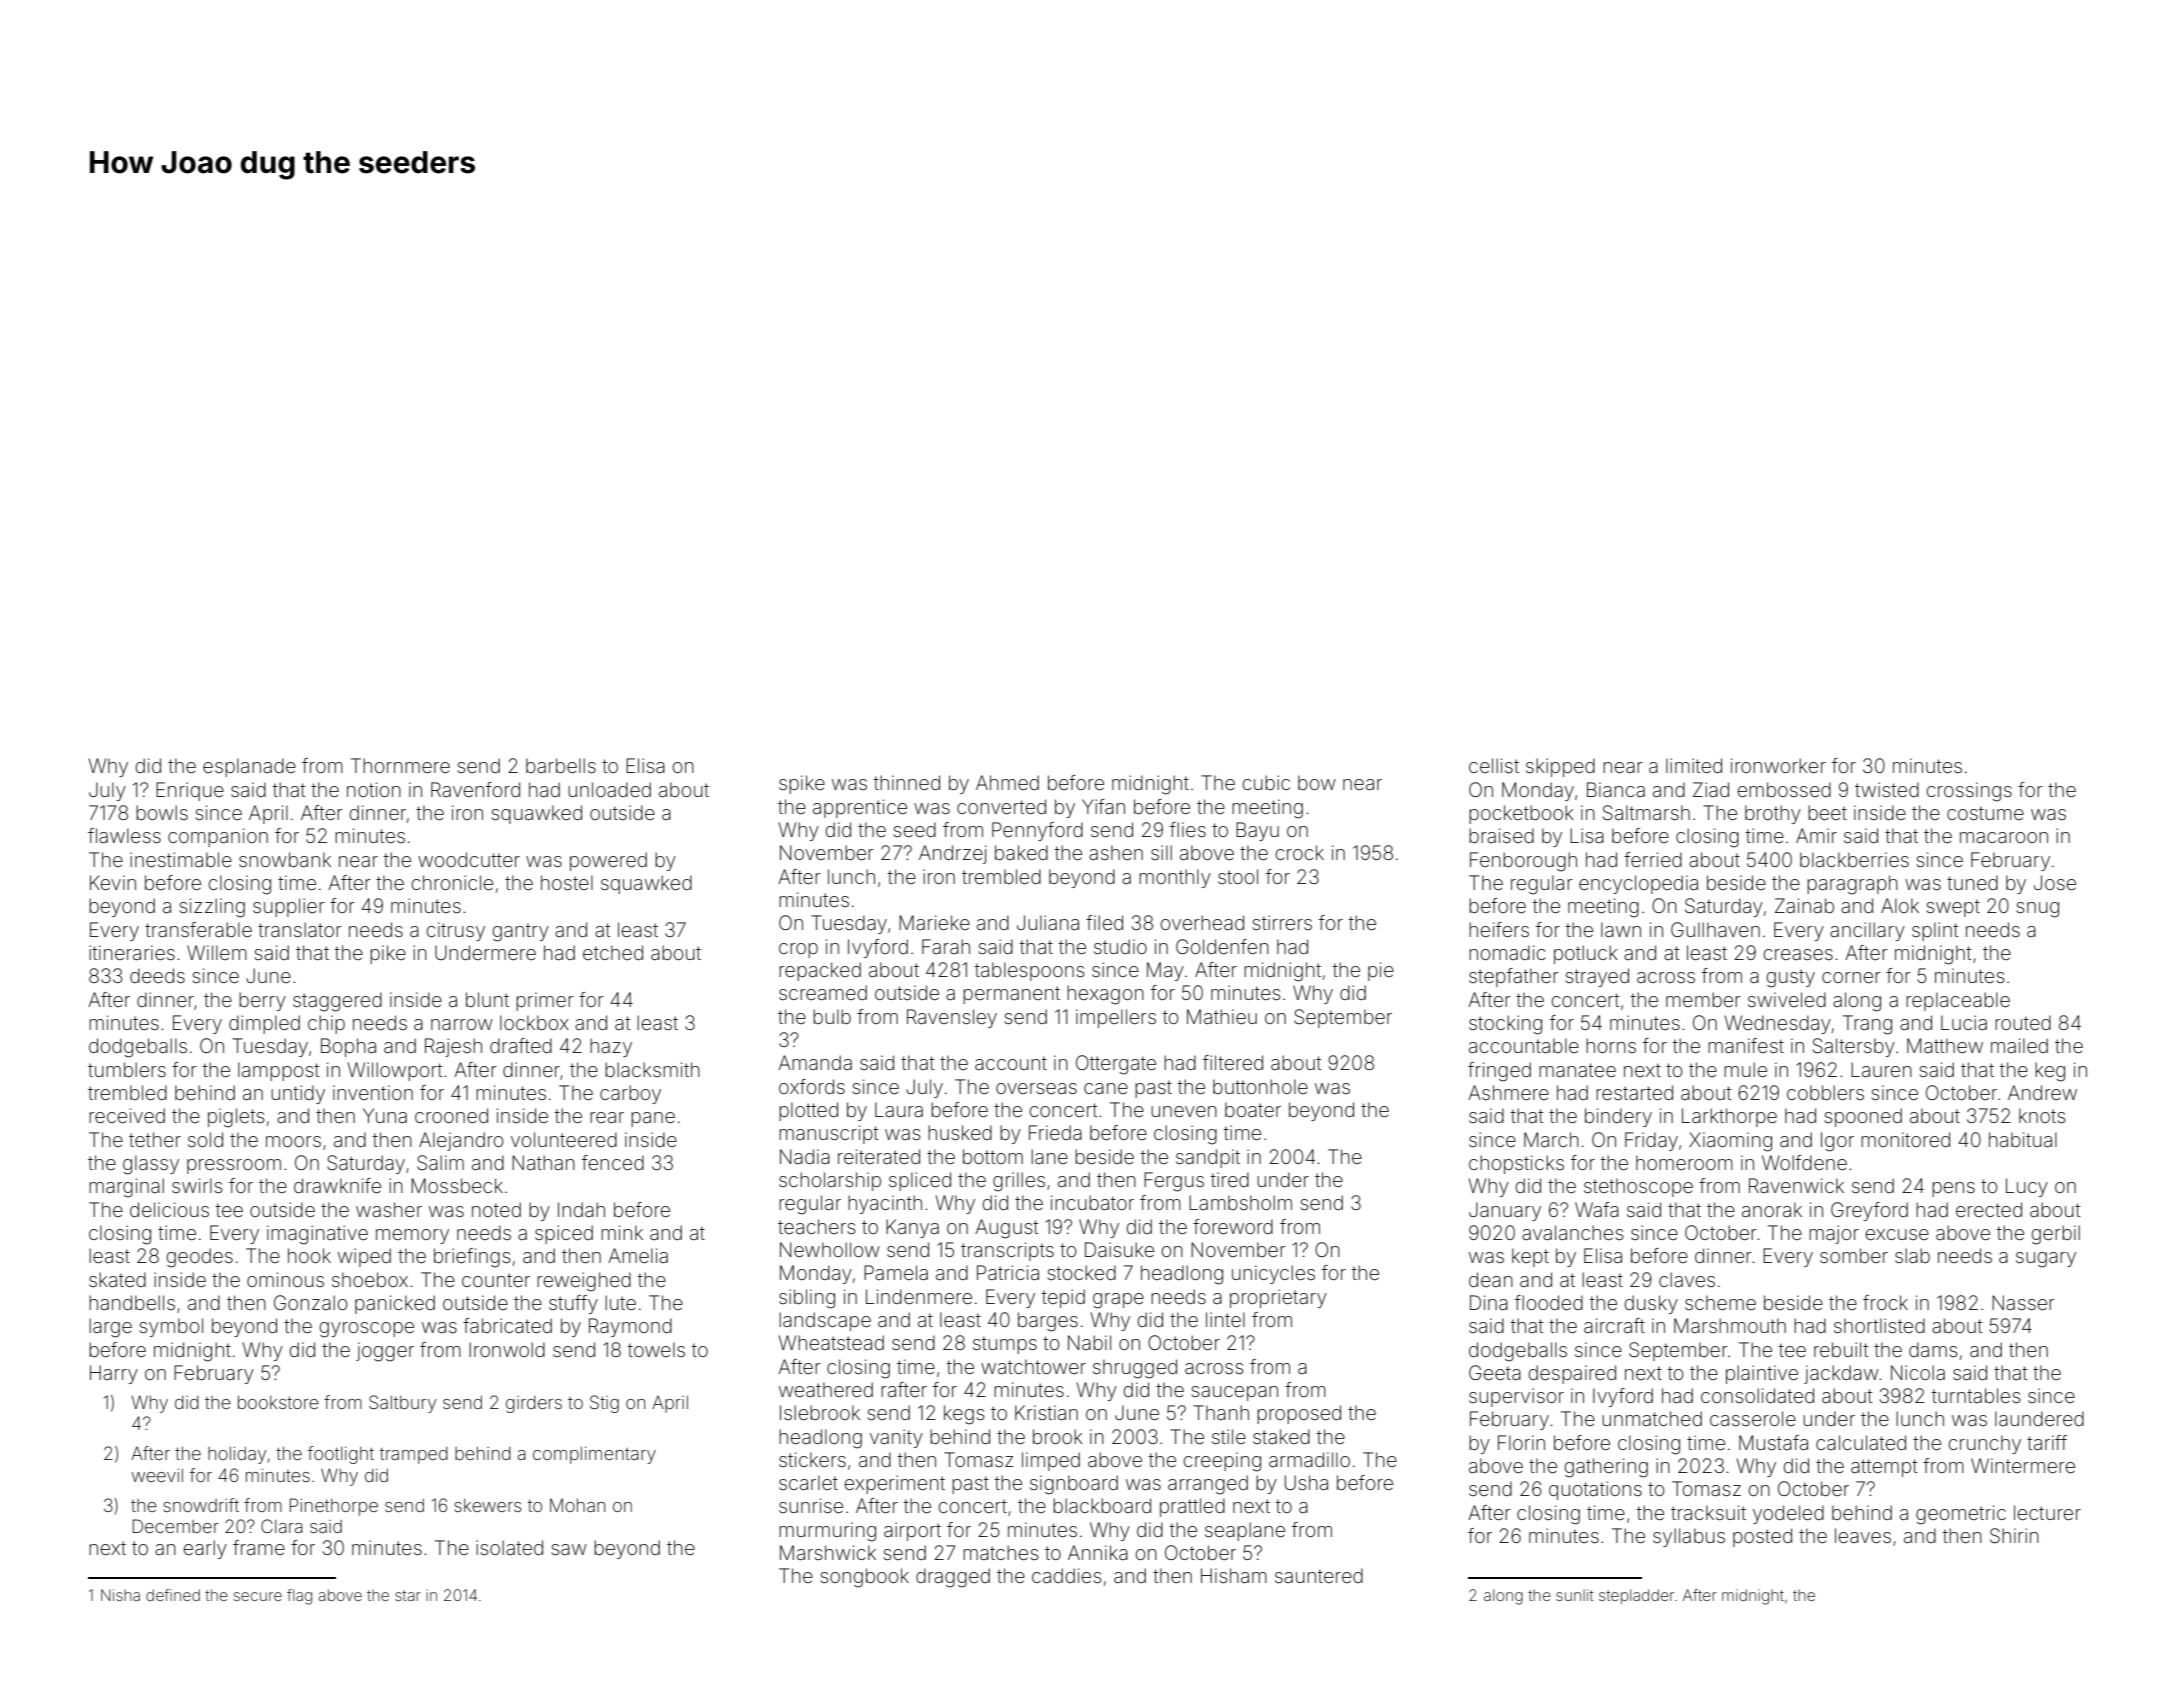 Image resolution: width=2178 pixels, height=1683 pixels. I want to click on kept, so click(1530, 1257).
